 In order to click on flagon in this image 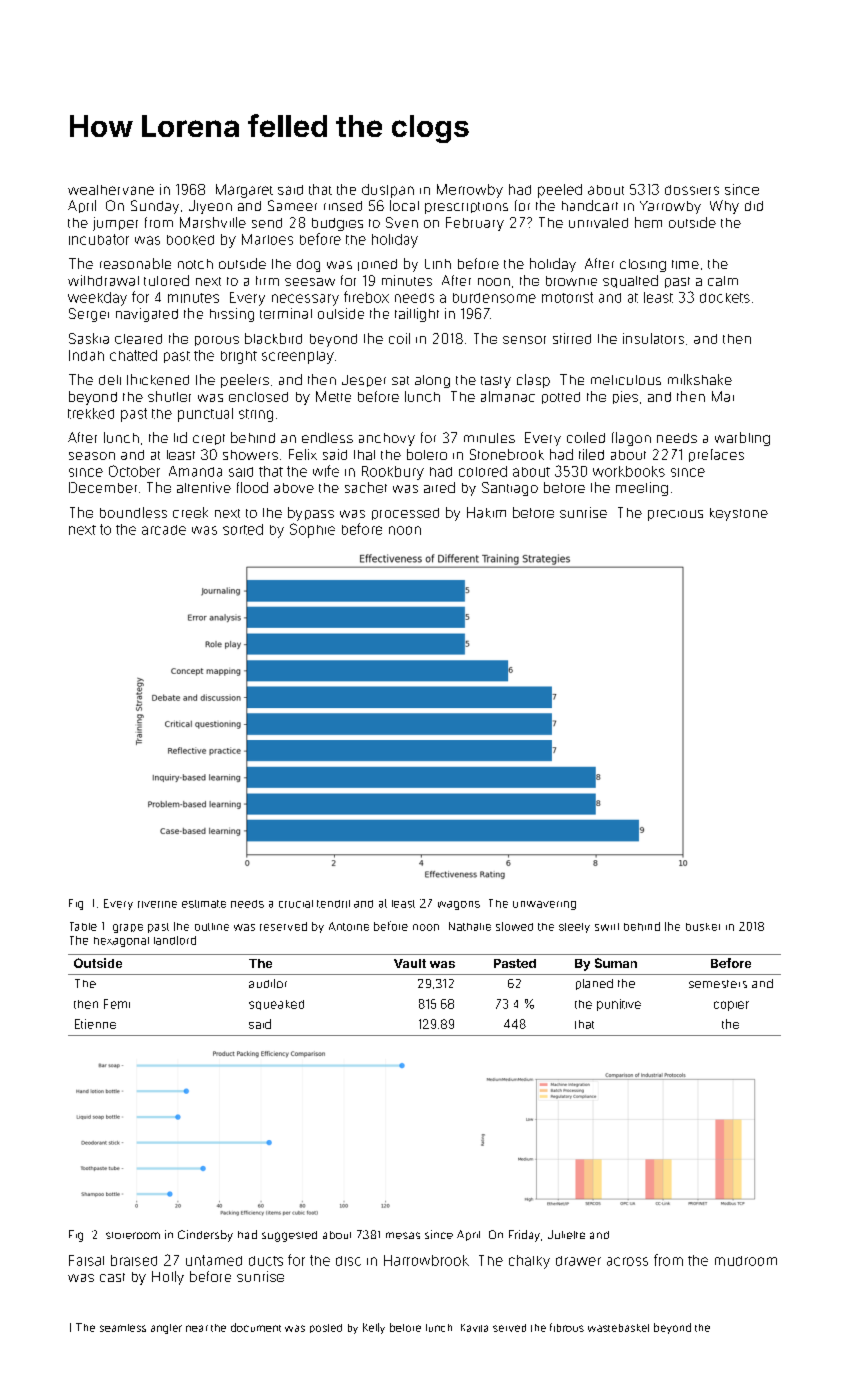, I will do `click(631, 439)`.
